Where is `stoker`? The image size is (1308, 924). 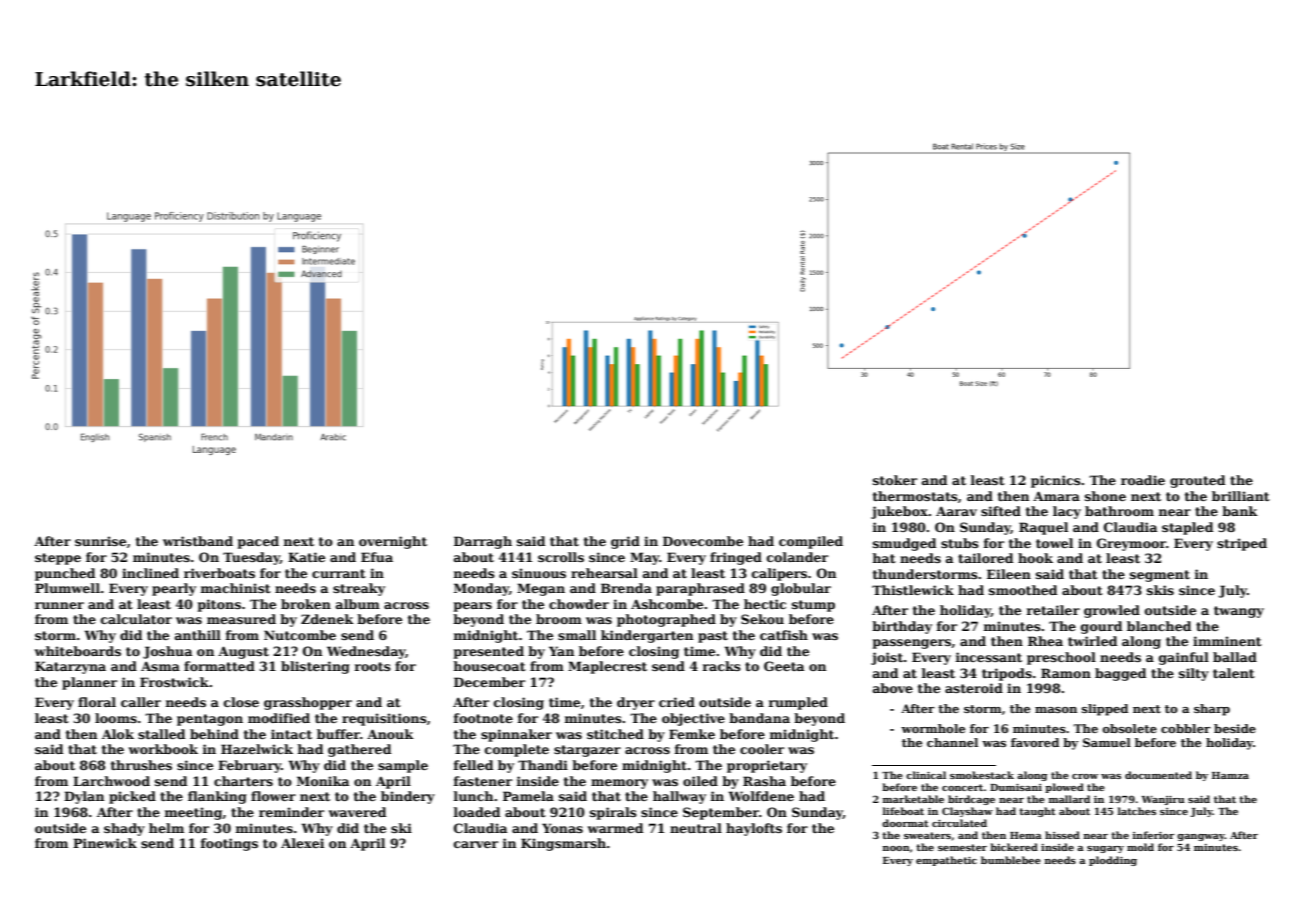
stoker is located at coordinates (895, 480).
